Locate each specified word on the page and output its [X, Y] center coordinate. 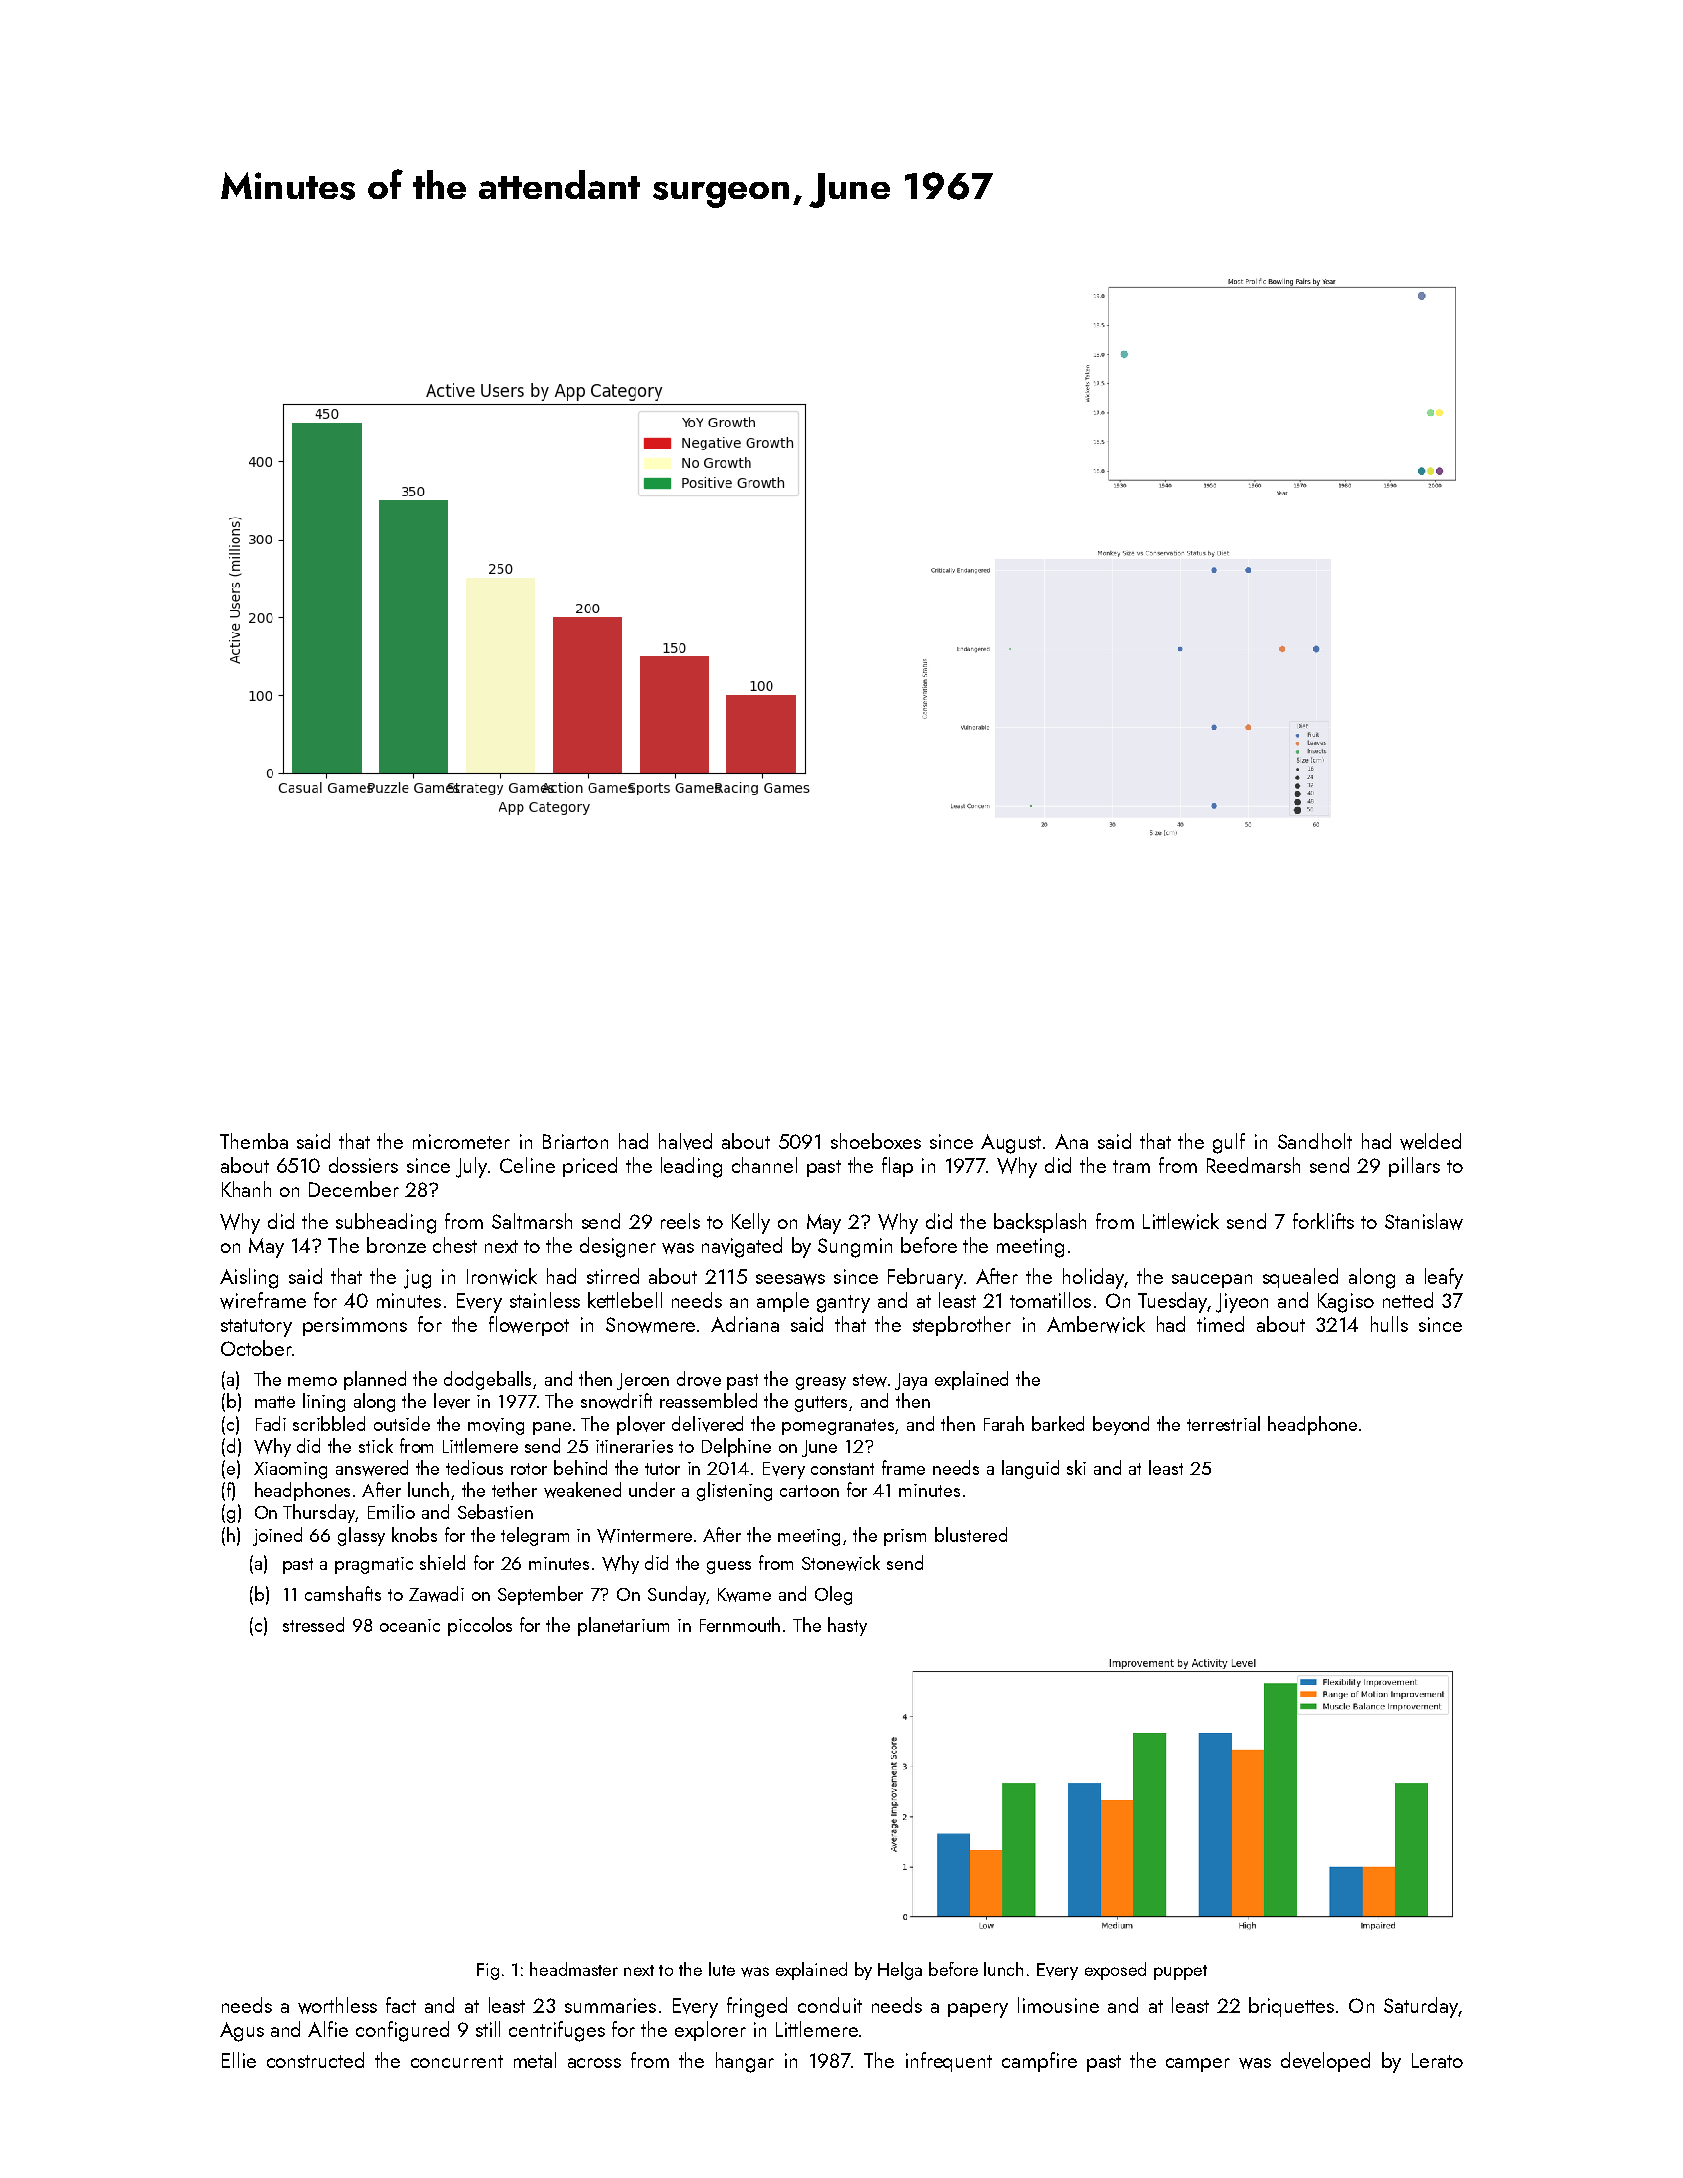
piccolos [480, 1626]
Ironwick [502, 1276]
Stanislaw [1424, 1221]
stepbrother [962, 1326]
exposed [1115, 1971]
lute [722, 1969]
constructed [315, 2060]
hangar [745, 2062]
